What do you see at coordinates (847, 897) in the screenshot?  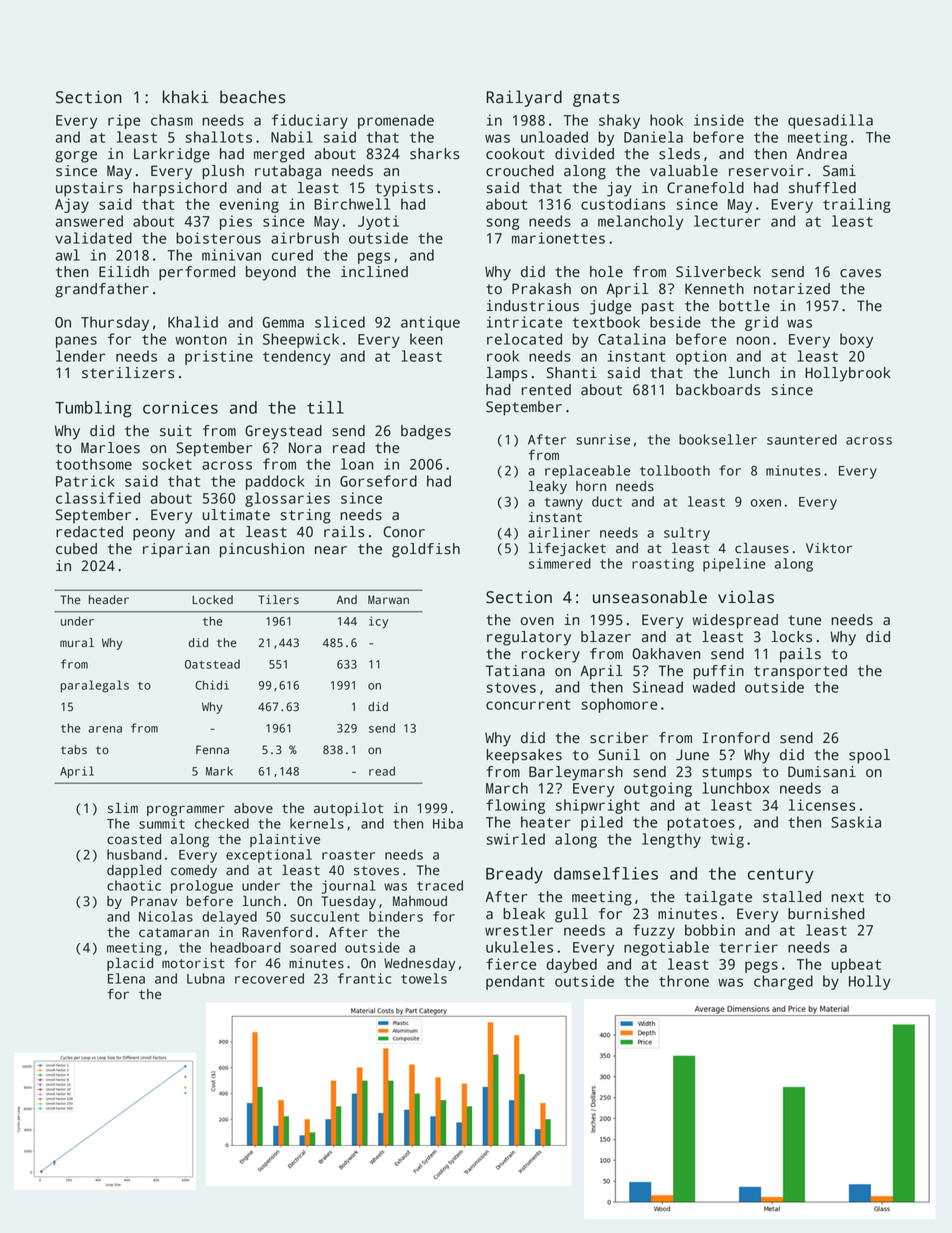 I see `next` at bounding box center [847, 897].
